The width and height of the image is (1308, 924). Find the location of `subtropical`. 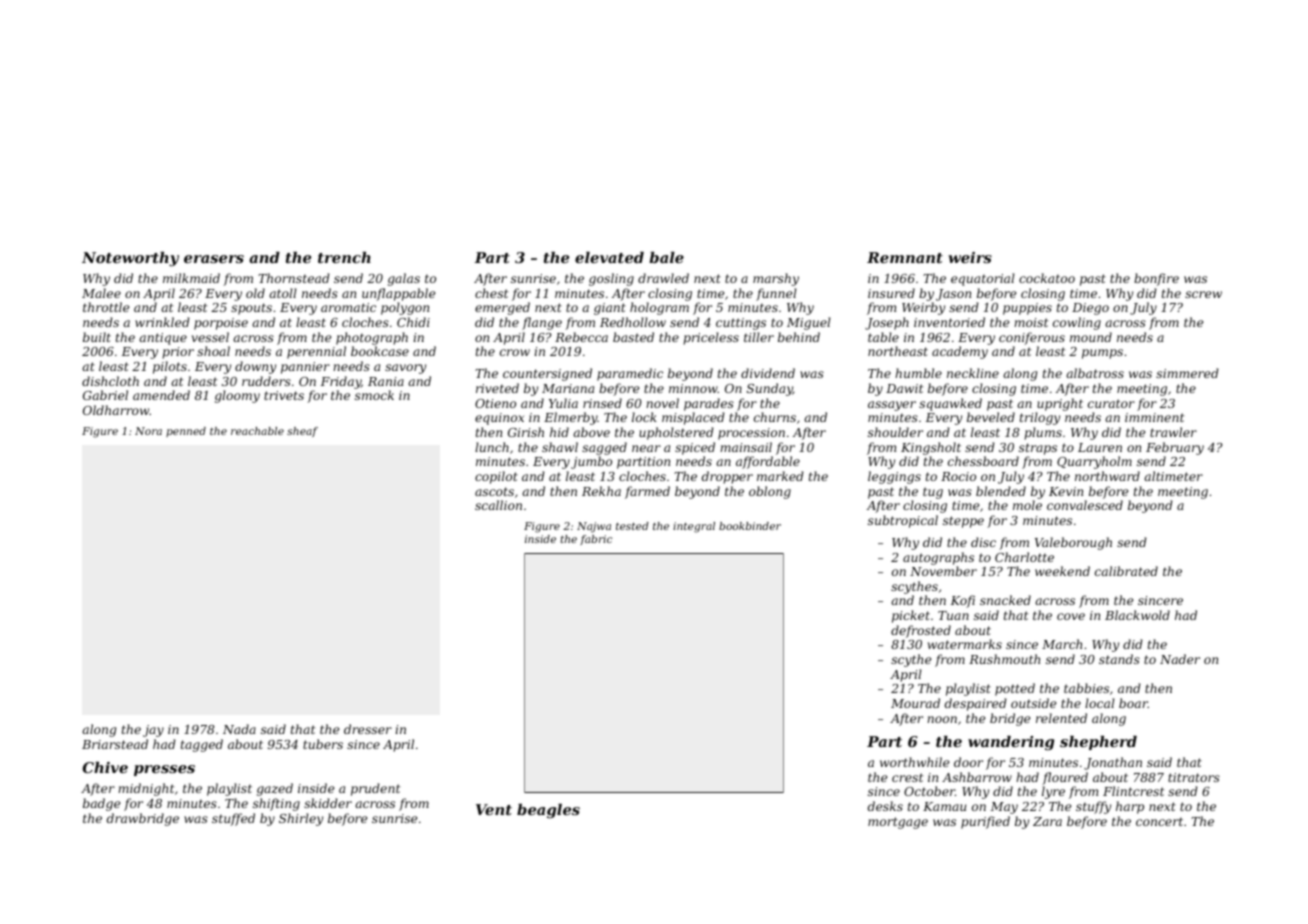

subtropical is located at coordinates (903, 521).
